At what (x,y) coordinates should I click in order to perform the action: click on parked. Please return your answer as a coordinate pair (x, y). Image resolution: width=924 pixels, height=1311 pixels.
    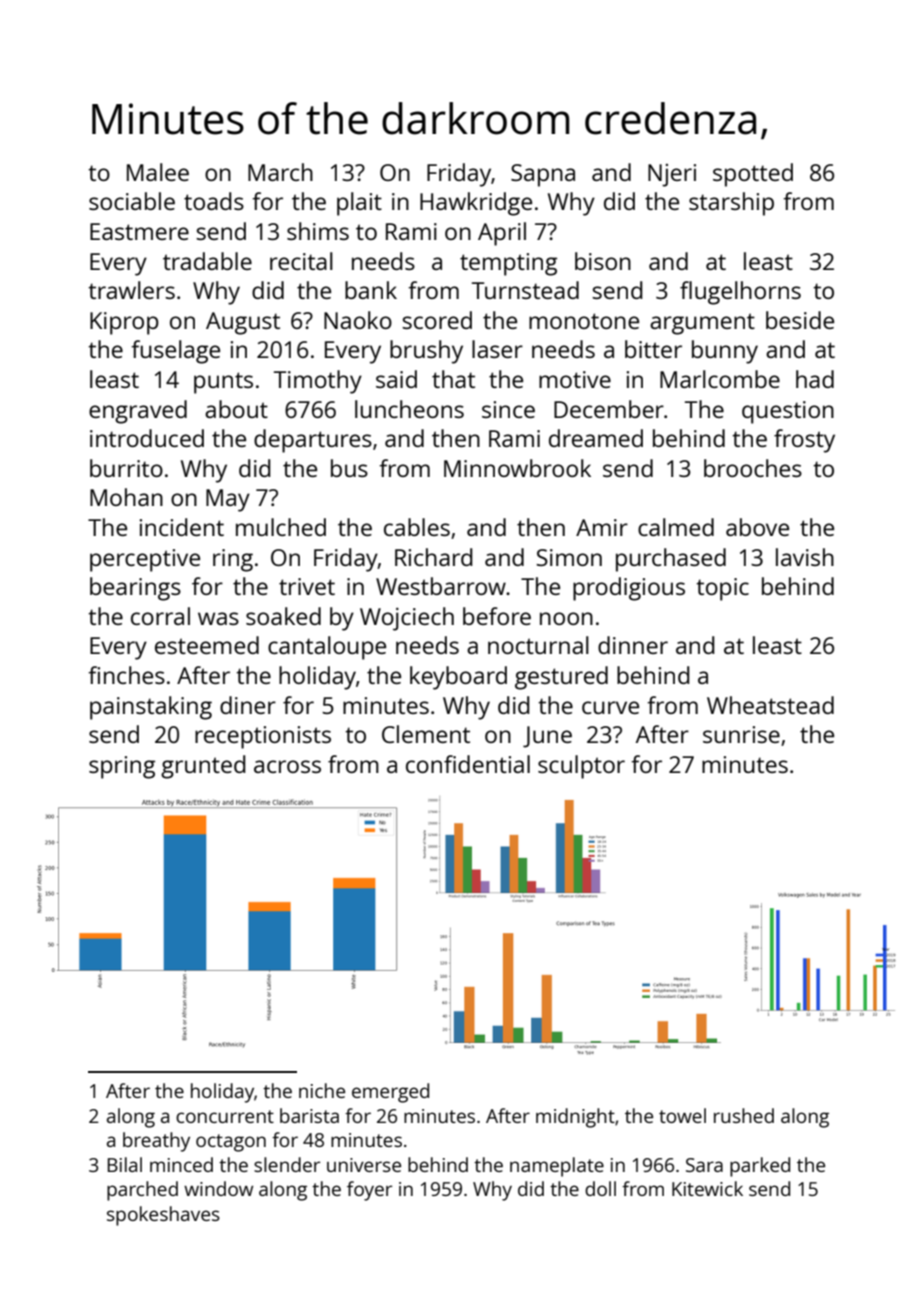
    Looking at the image, I should click on (760, 1167).
